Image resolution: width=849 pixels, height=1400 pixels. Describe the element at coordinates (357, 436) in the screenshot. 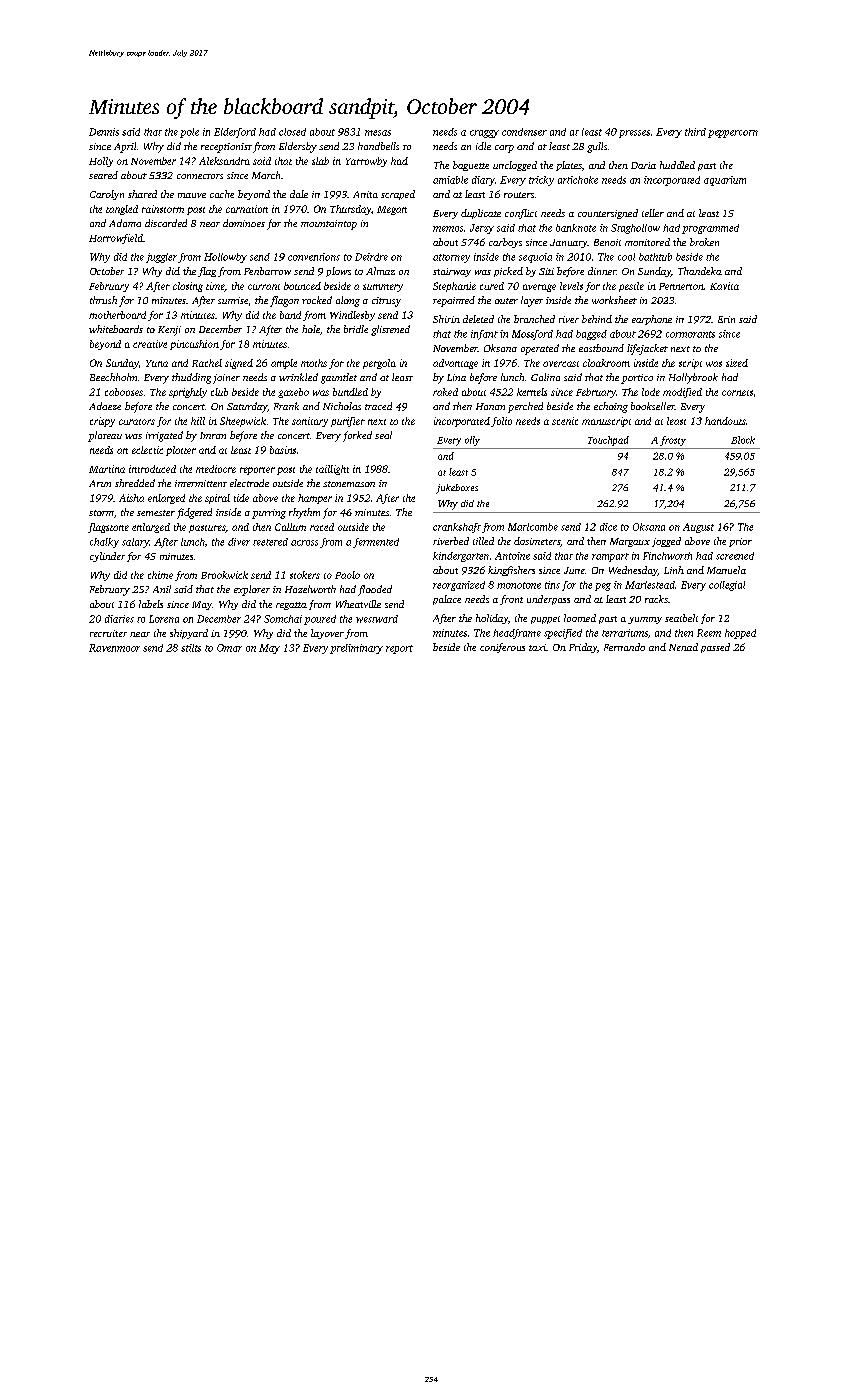

I see `forked` at that location.
